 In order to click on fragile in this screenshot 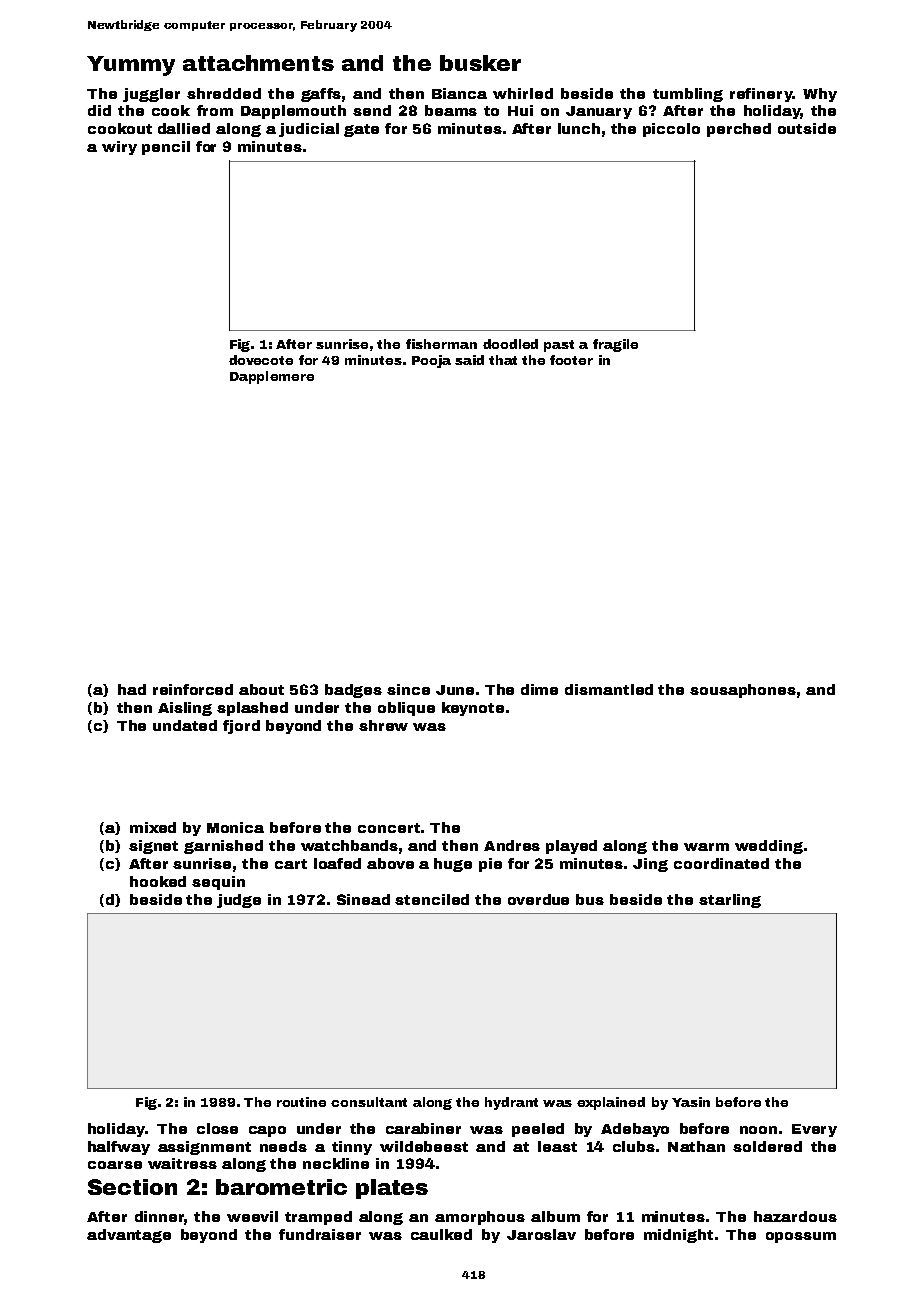, I will do `click(615, 345)`.
